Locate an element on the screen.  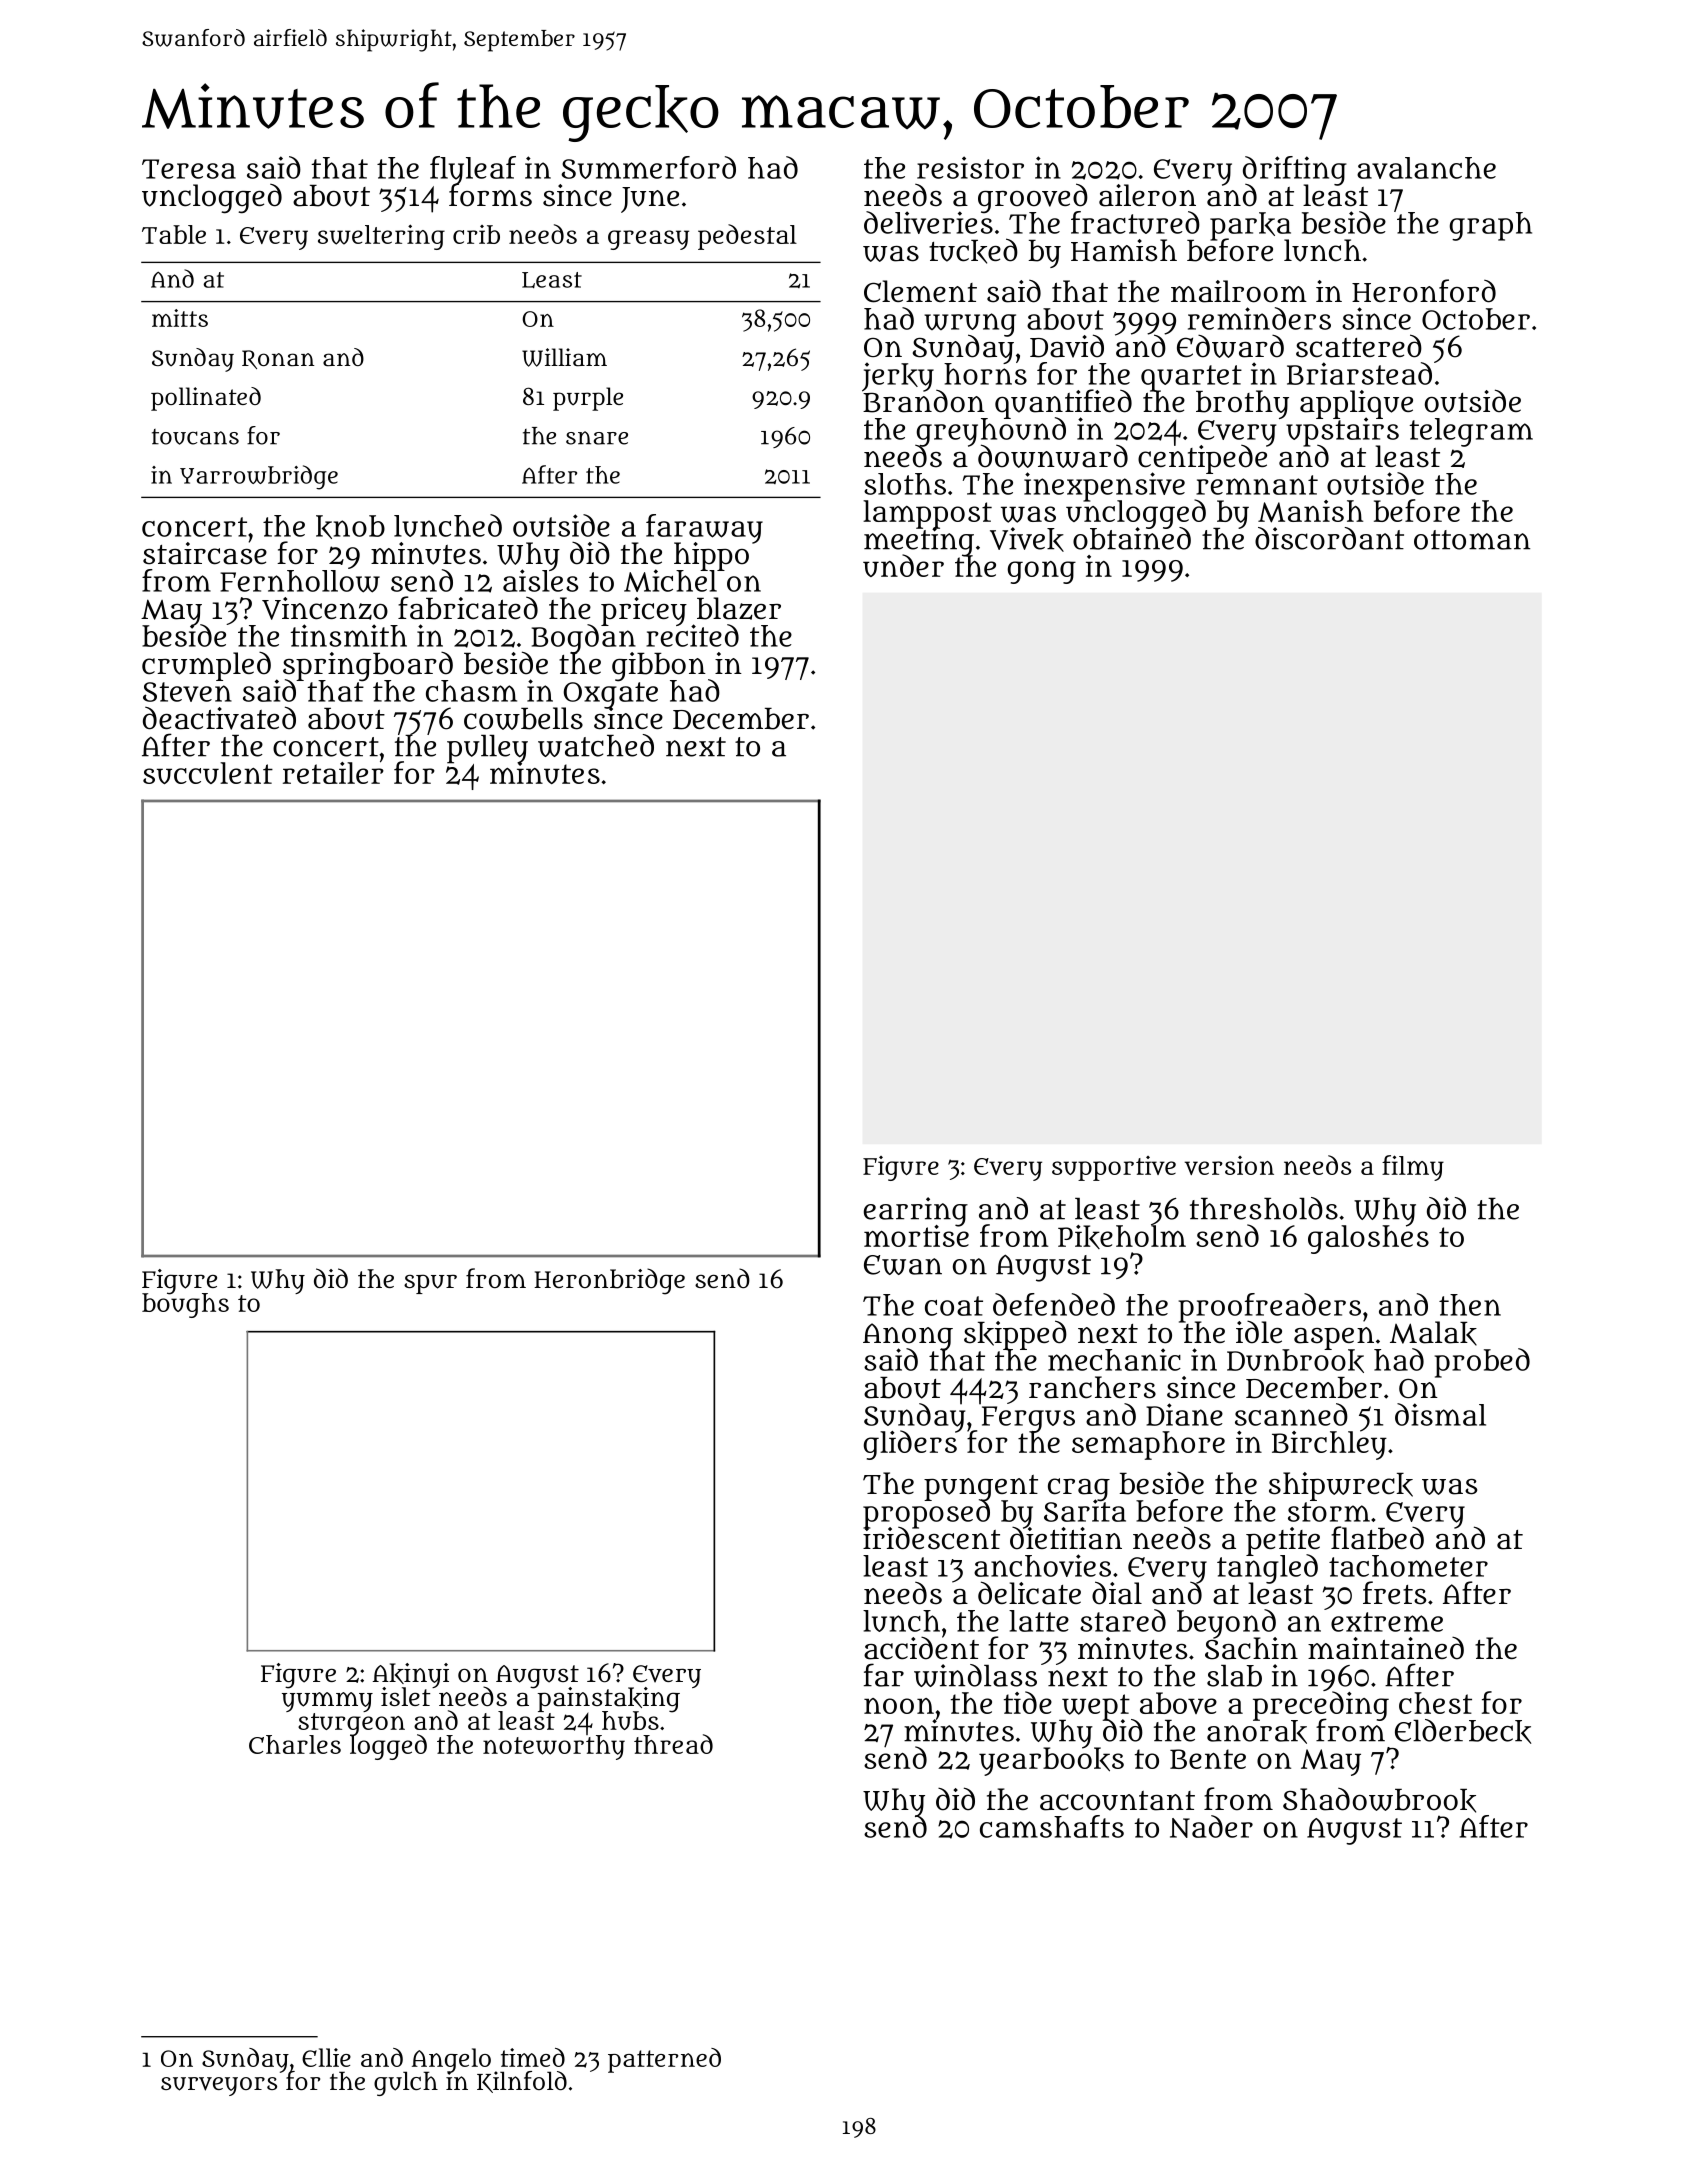
gibbon is located at coordinates (659, 666).
